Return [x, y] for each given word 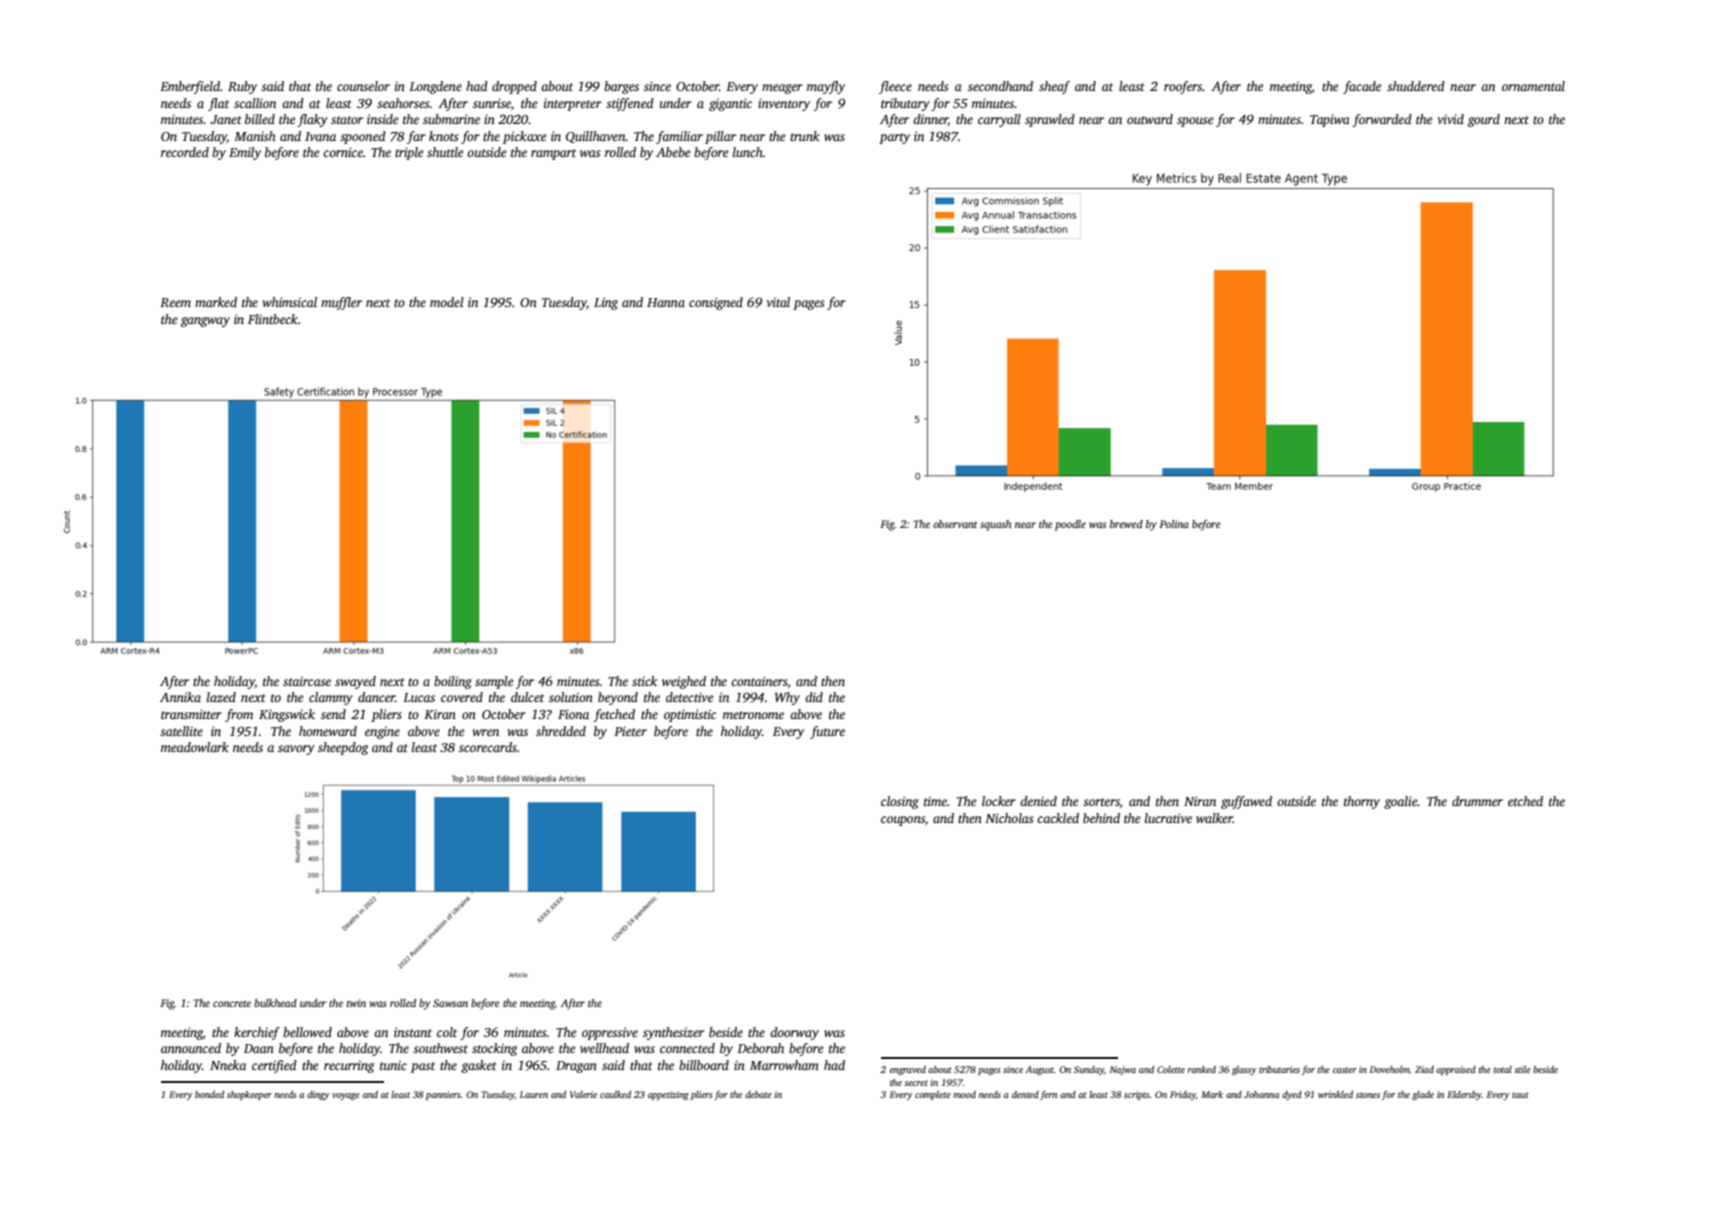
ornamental [1533, 86]
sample [494, 682]
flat [218, 104]
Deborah [760, 1048]
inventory [784, 104]
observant [955, 524]
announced [191, 1048]
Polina [1174, 524]
